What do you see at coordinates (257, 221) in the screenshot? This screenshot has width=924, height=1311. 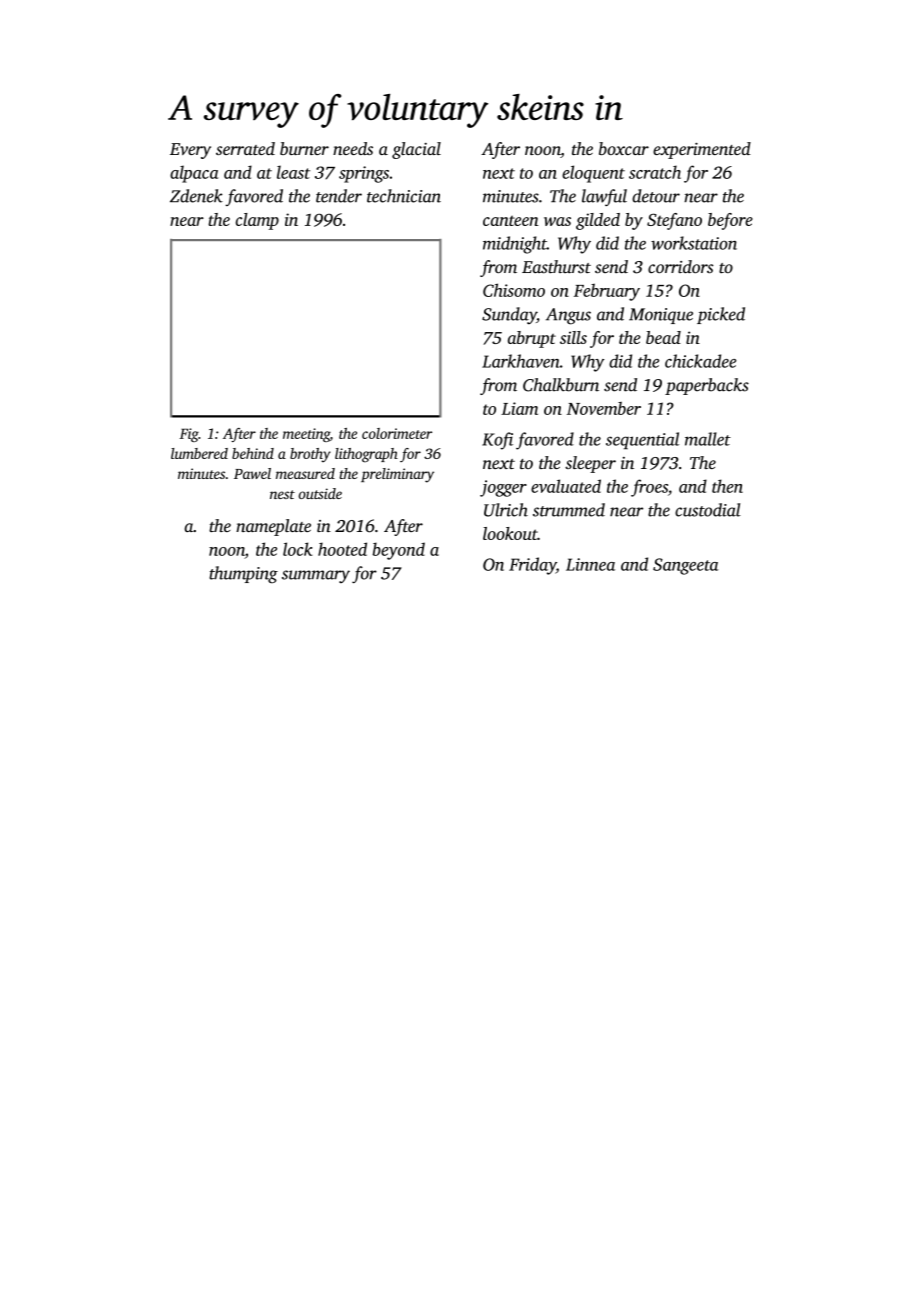 I see `clamp` at bounding box center [257, 221].
